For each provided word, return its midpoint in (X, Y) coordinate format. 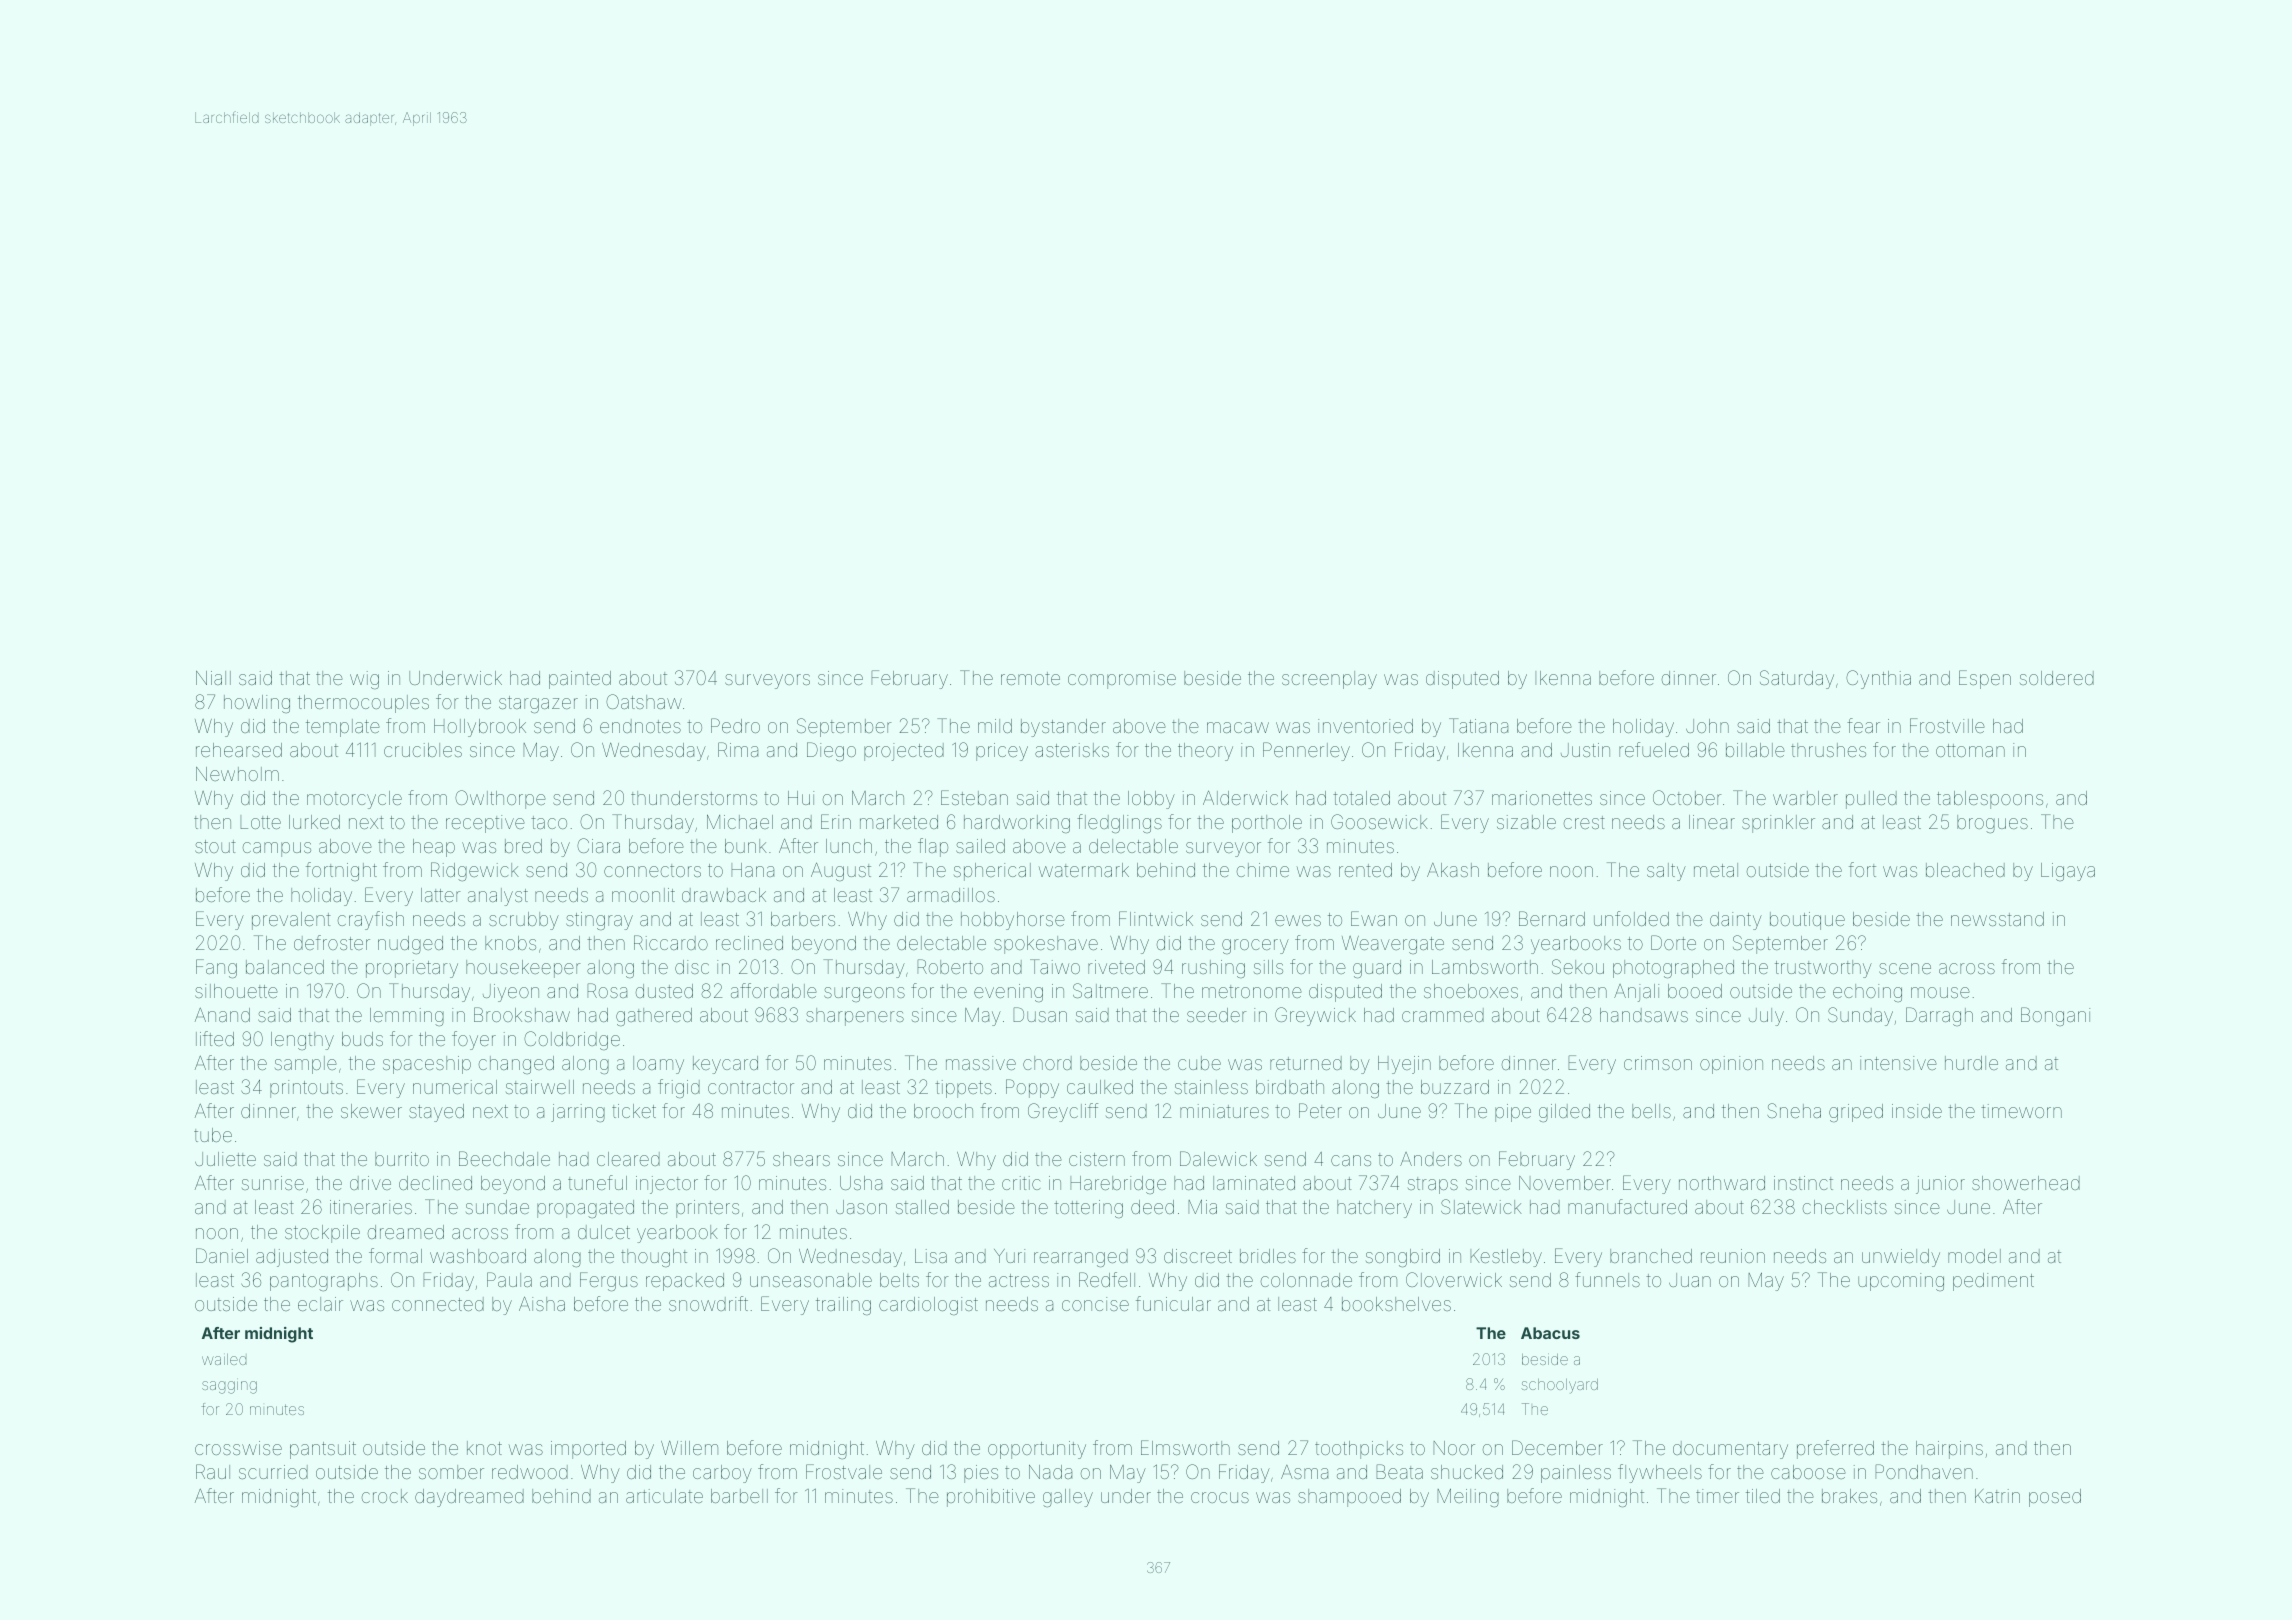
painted (580, 680)
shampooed (1349, 1498)
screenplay (1329, 680)
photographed (1673, 969)
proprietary (412, 969)
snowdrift (708, 1303)
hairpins (1949, 1450)
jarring (578, 1113)
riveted (1116, 967)
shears (801, 1159)
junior (1940, 1185)
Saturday (1797, 679)
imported (588, 1450)
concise (1095, 1304)
